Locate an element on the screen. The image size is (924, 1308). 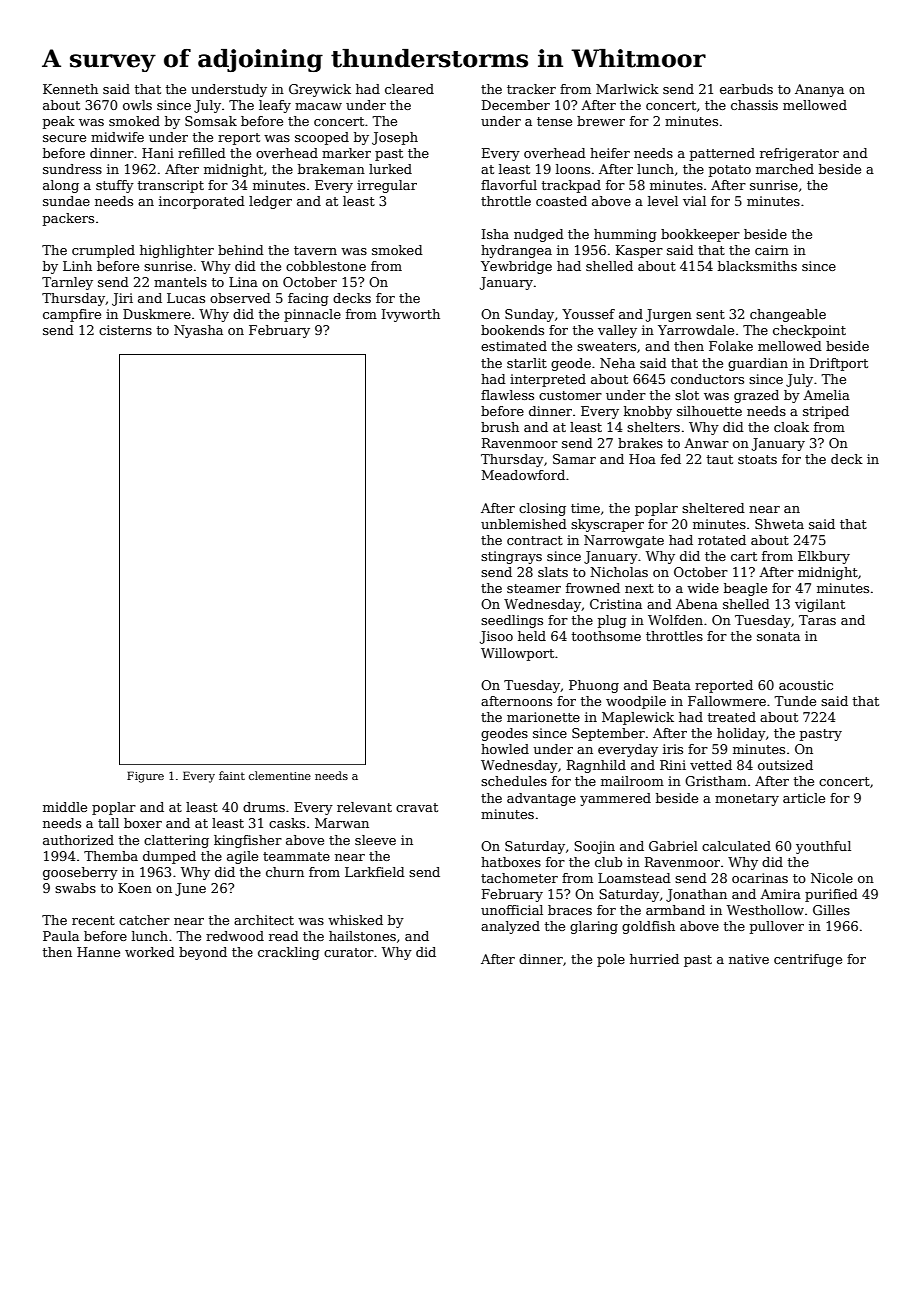
centrifuge is located at coordinates (808, 960).
